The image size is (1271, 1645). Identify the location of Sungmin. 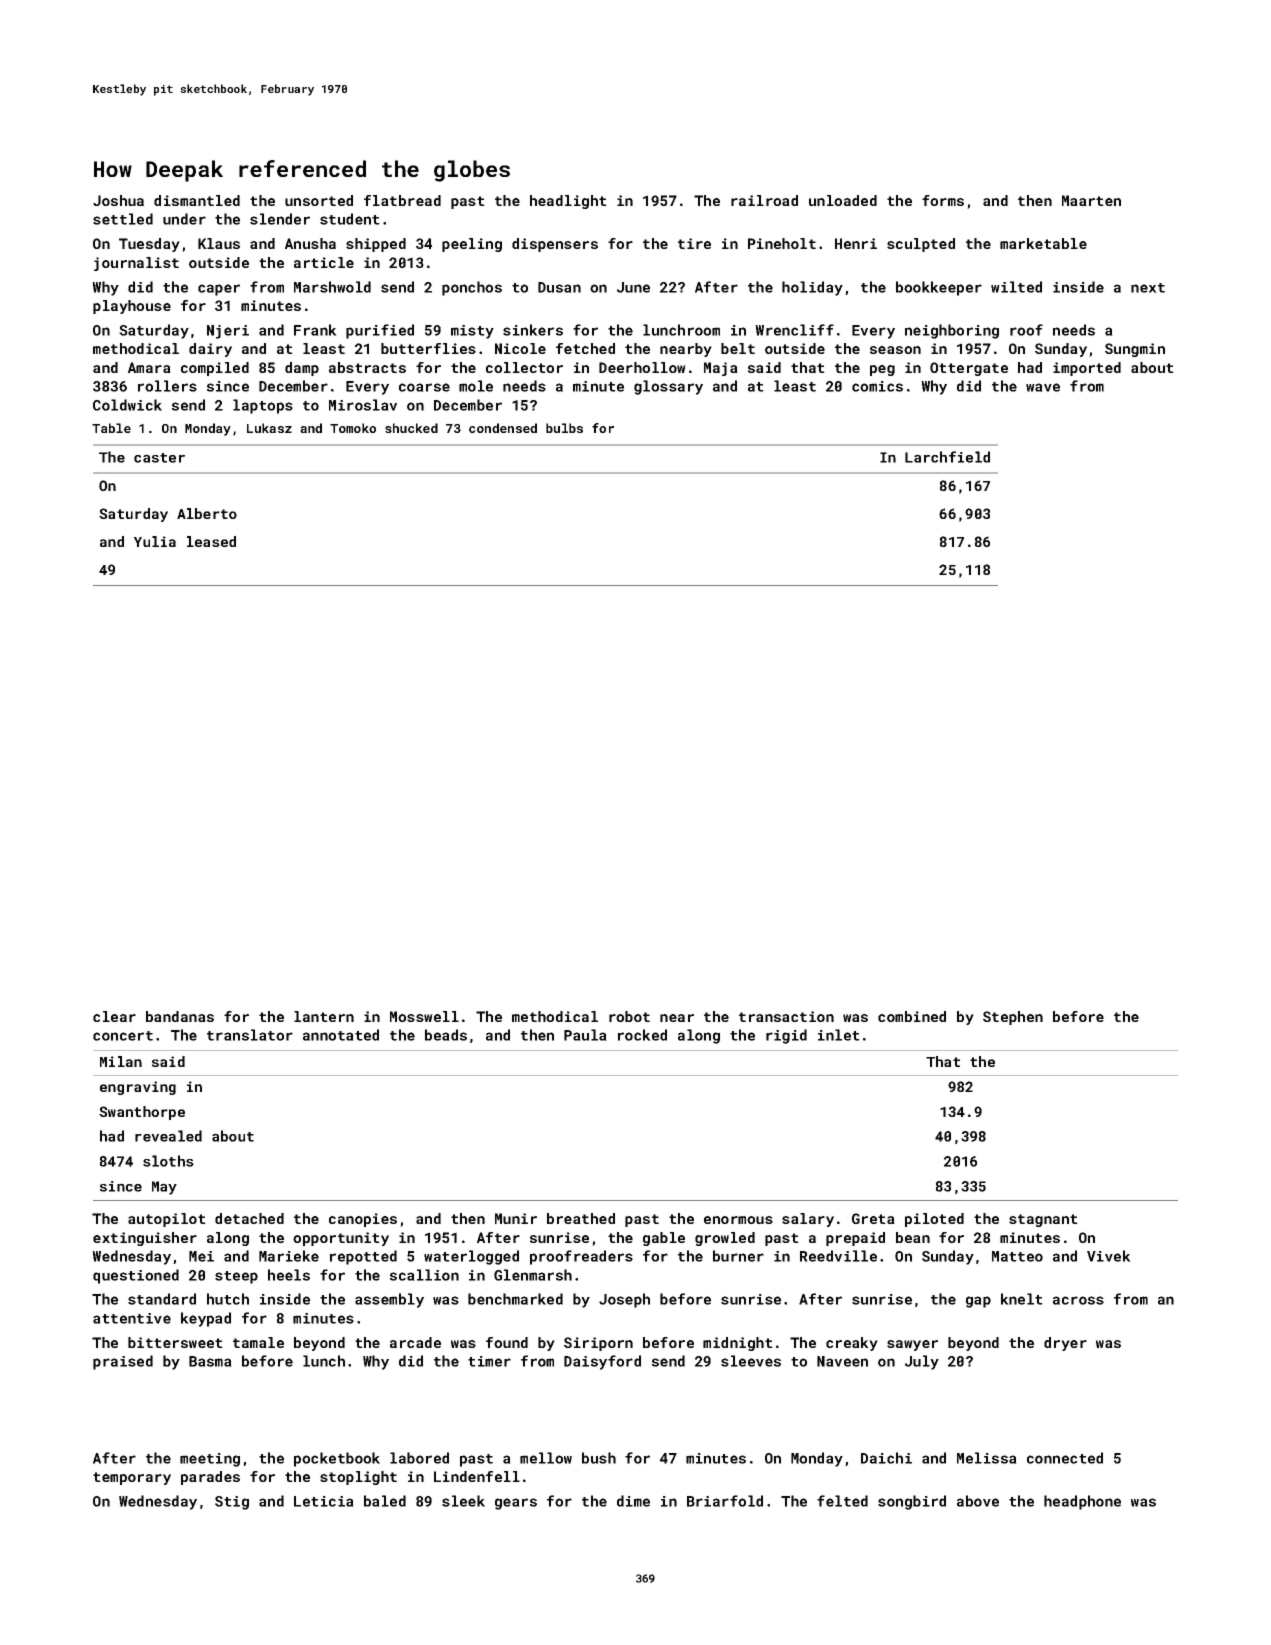
(1135, 350).
